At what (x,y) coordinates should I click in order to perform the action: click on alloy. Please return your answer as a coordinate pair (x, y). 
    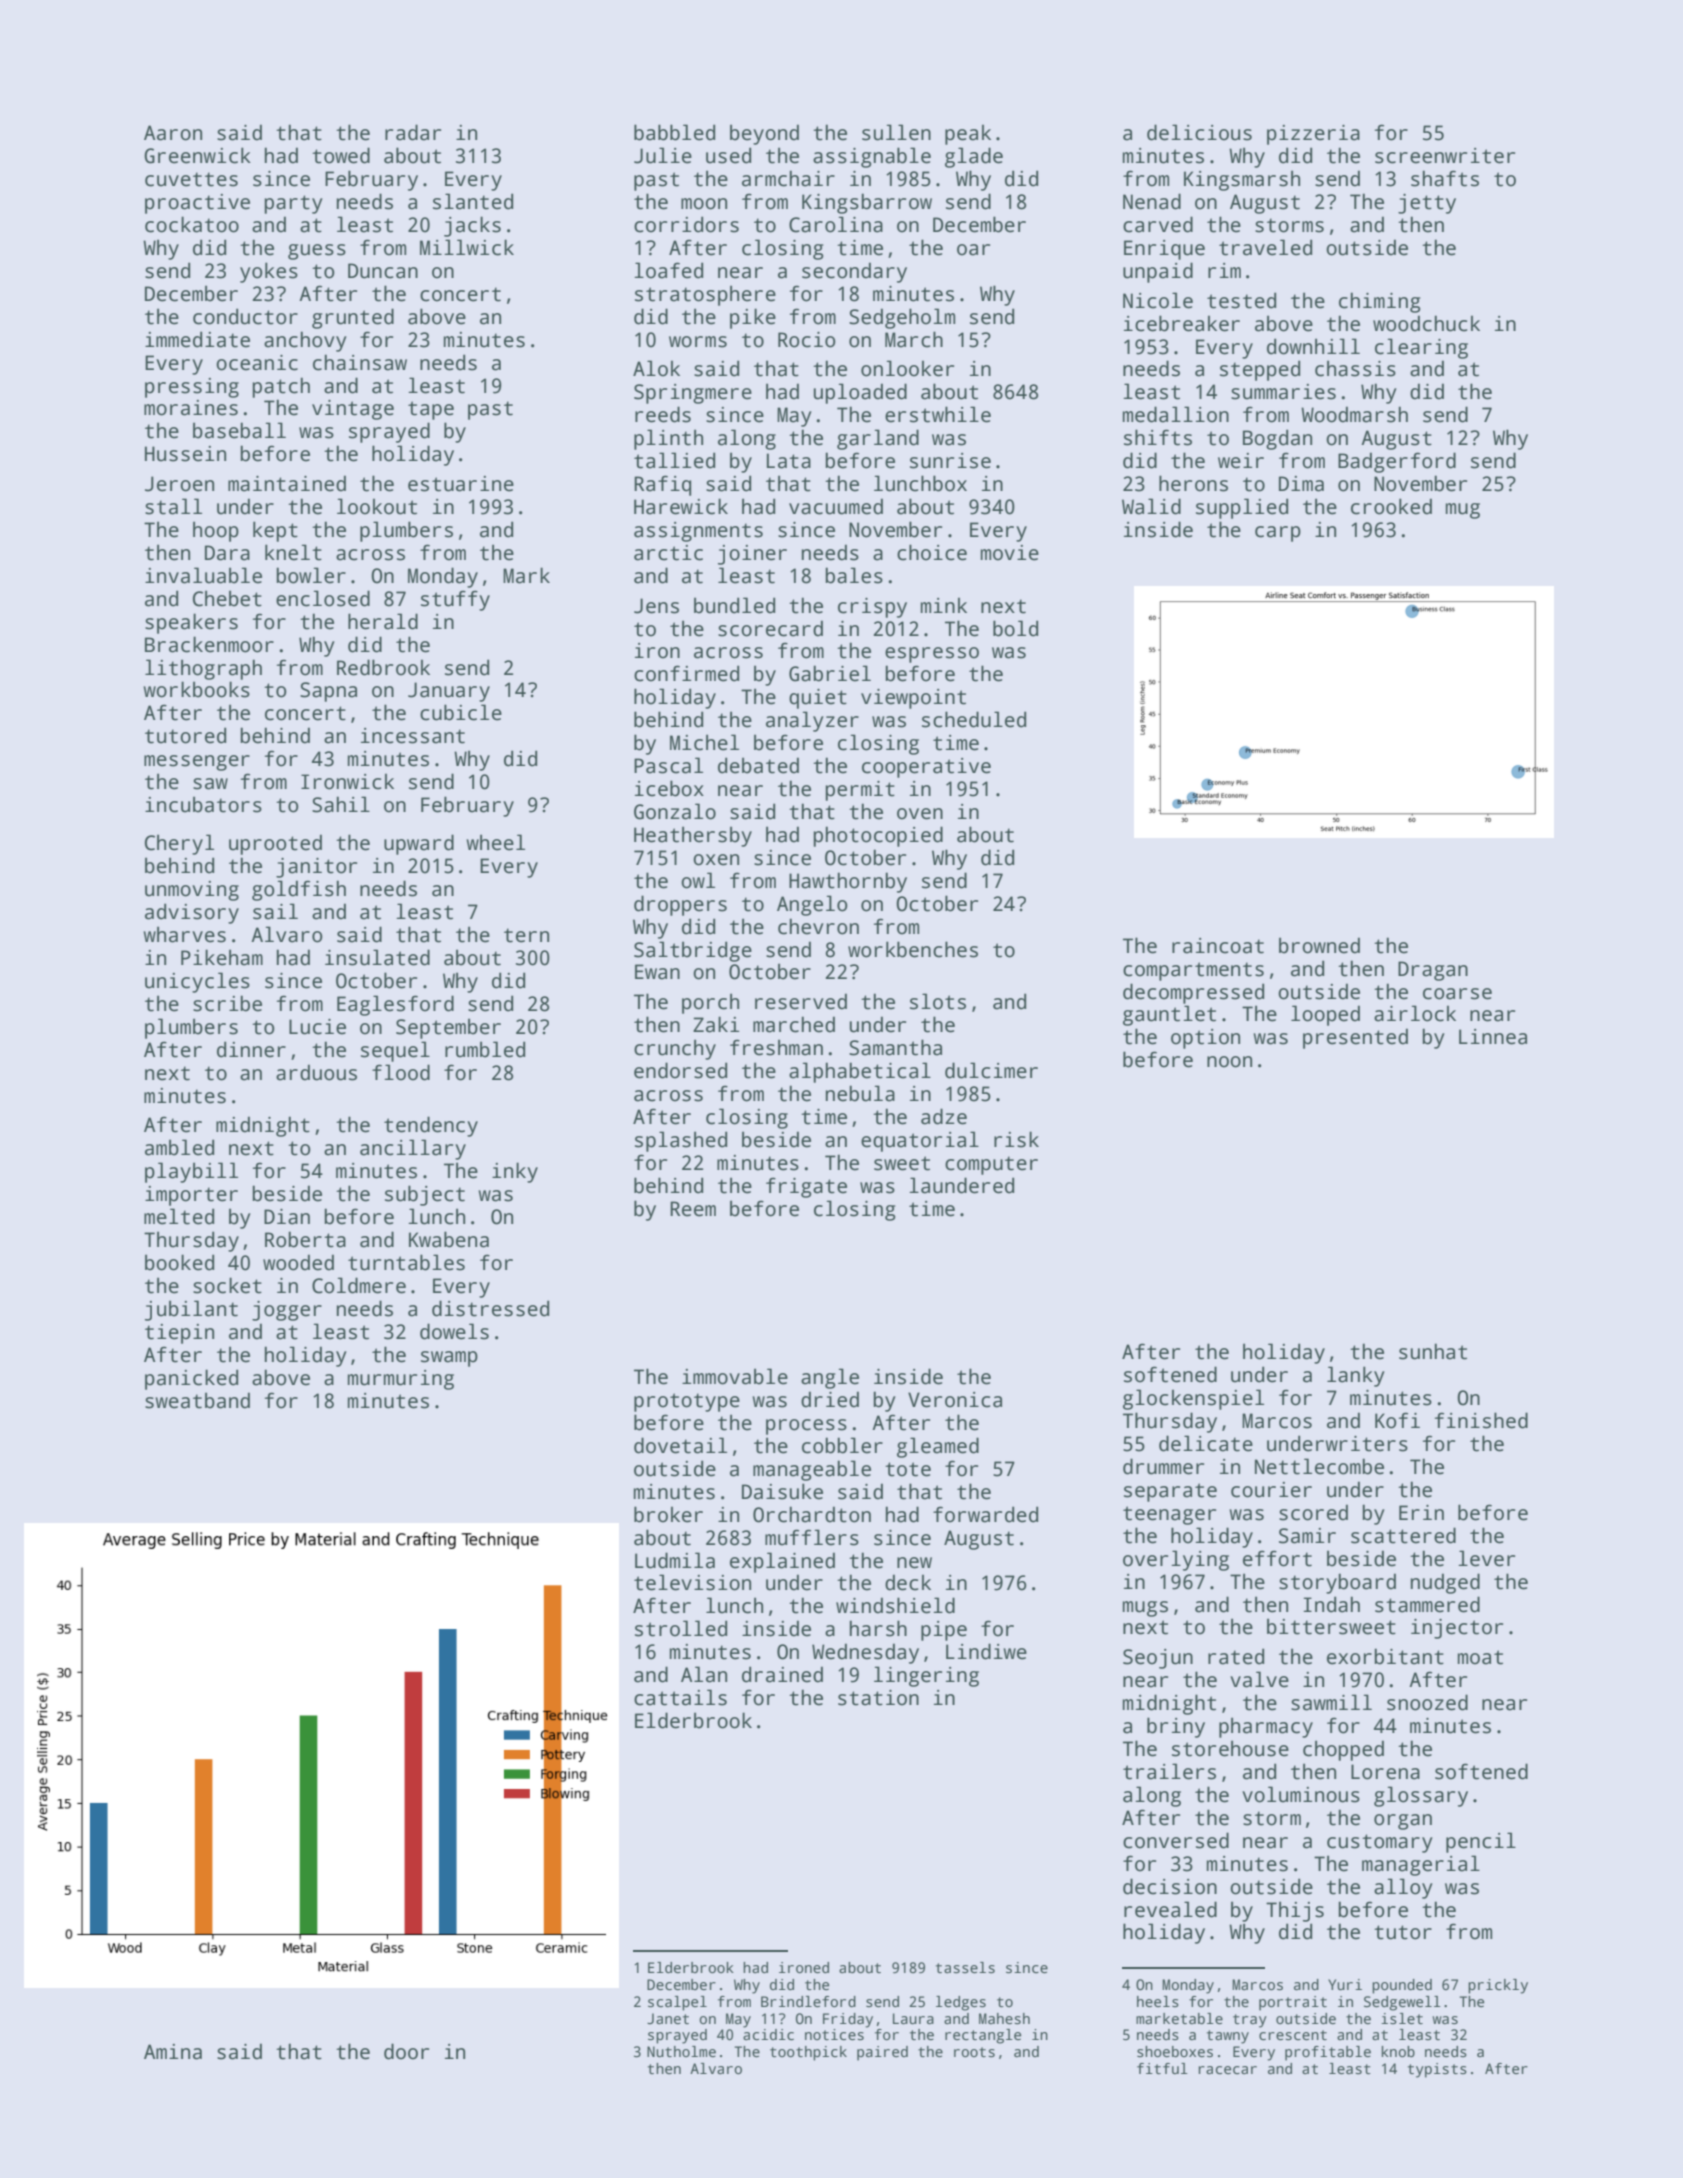
    Looking at the image, I should click on (1403, 1888).
